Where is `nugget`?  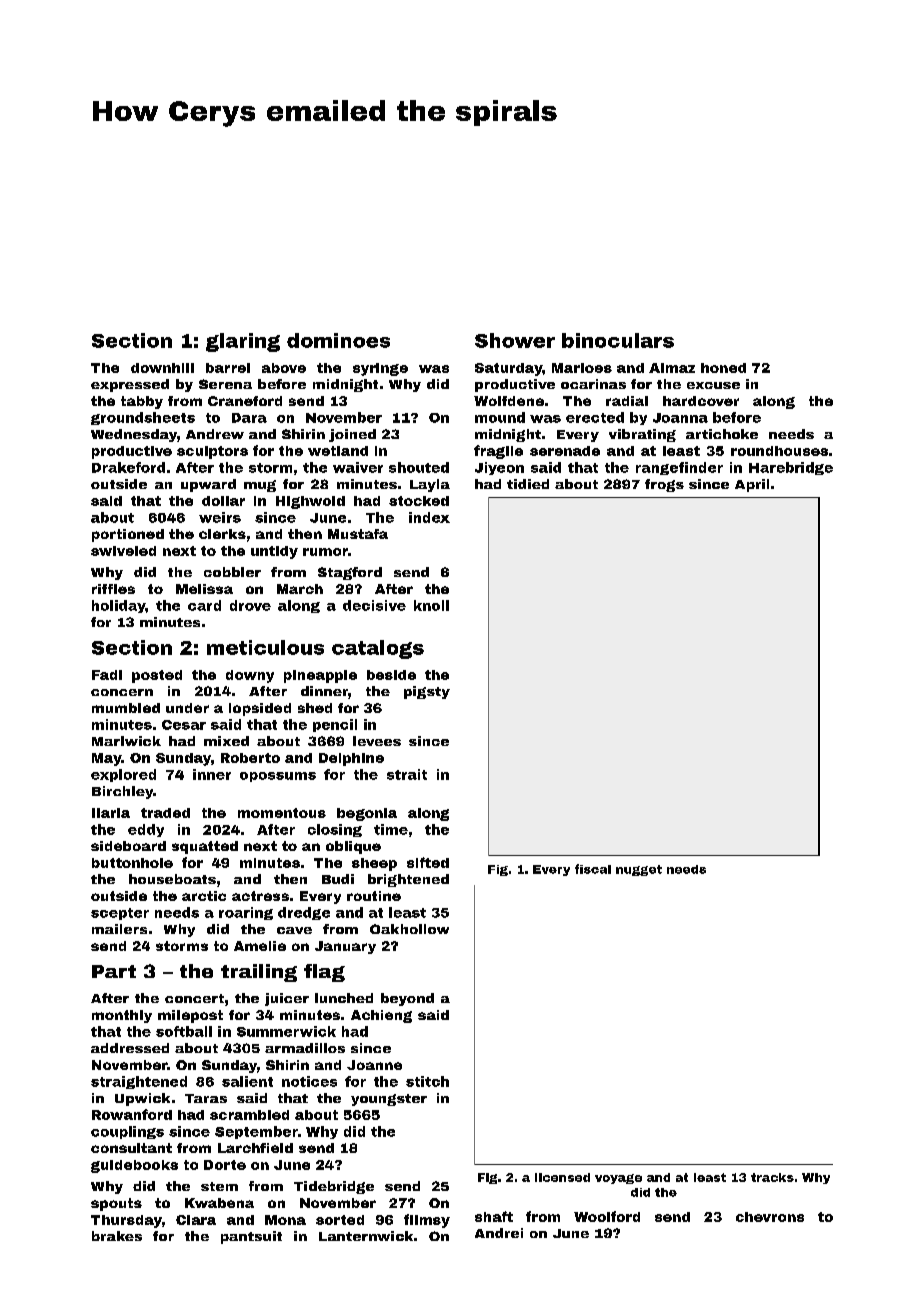
nugget is located at coordinates (639, 870).
